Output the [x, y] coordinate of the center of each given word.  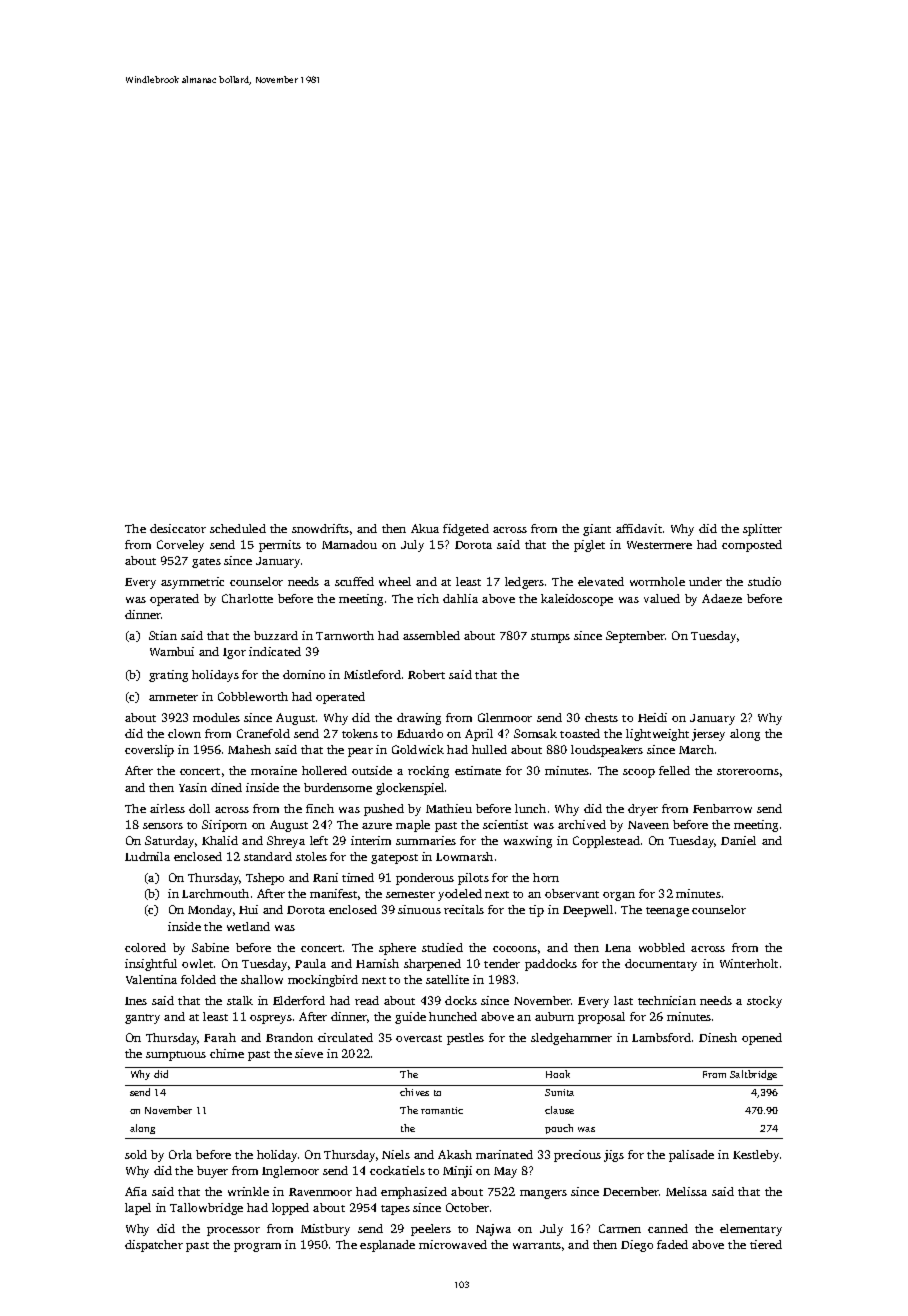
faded [672, 1244]
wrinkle [248, 1191]
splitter [762, 530]
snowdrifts [320, 528]
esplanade [387, 1246]
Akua [425, 528]
